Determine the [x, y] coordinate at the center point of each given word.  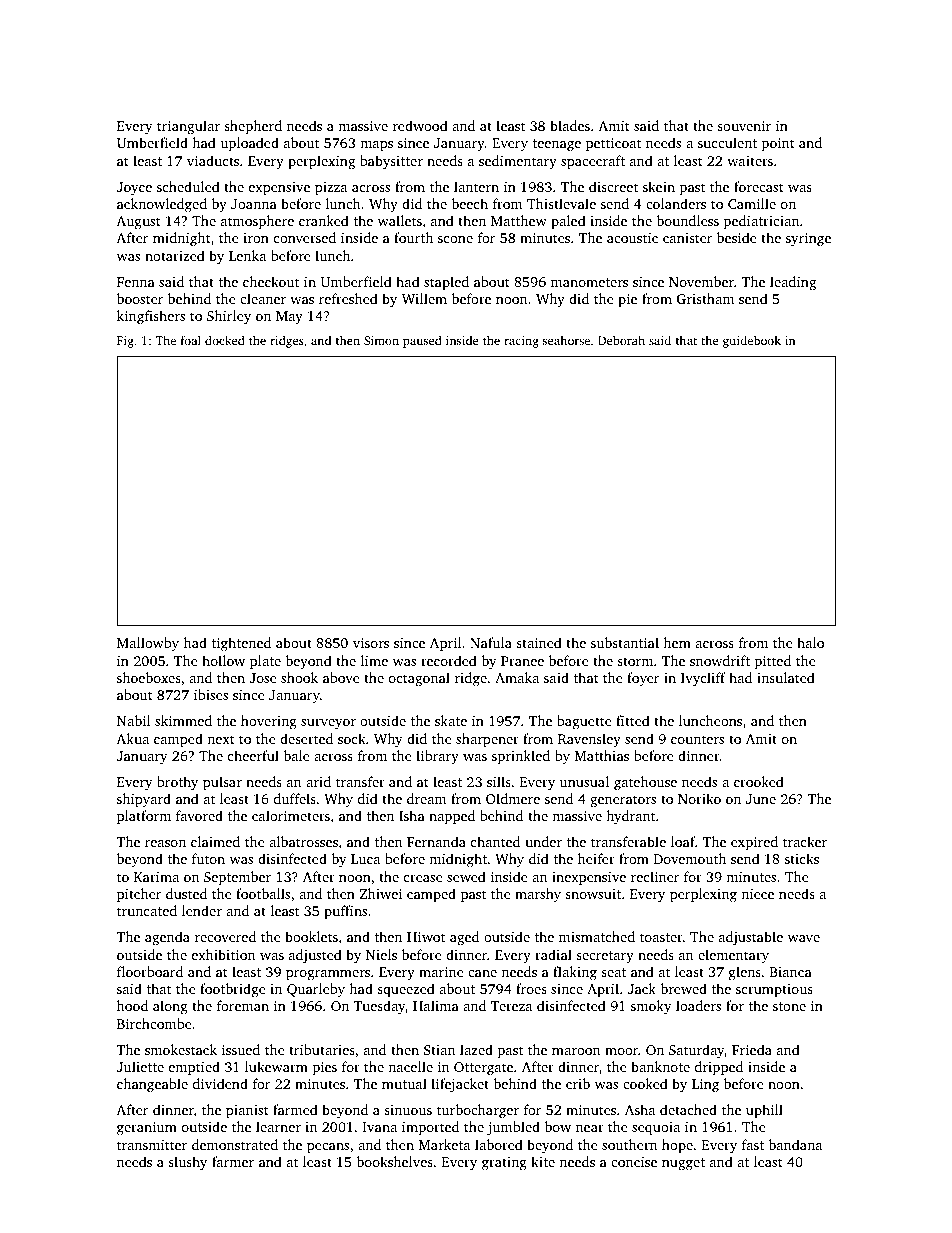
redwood [420, 125]
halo [810, 642]
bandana [795, 1144]
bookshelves [395, 1161]
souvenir [744, 126]
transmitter [152, 1145]
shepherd [253, 127]
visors [371, 643]
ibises [211, 694]
